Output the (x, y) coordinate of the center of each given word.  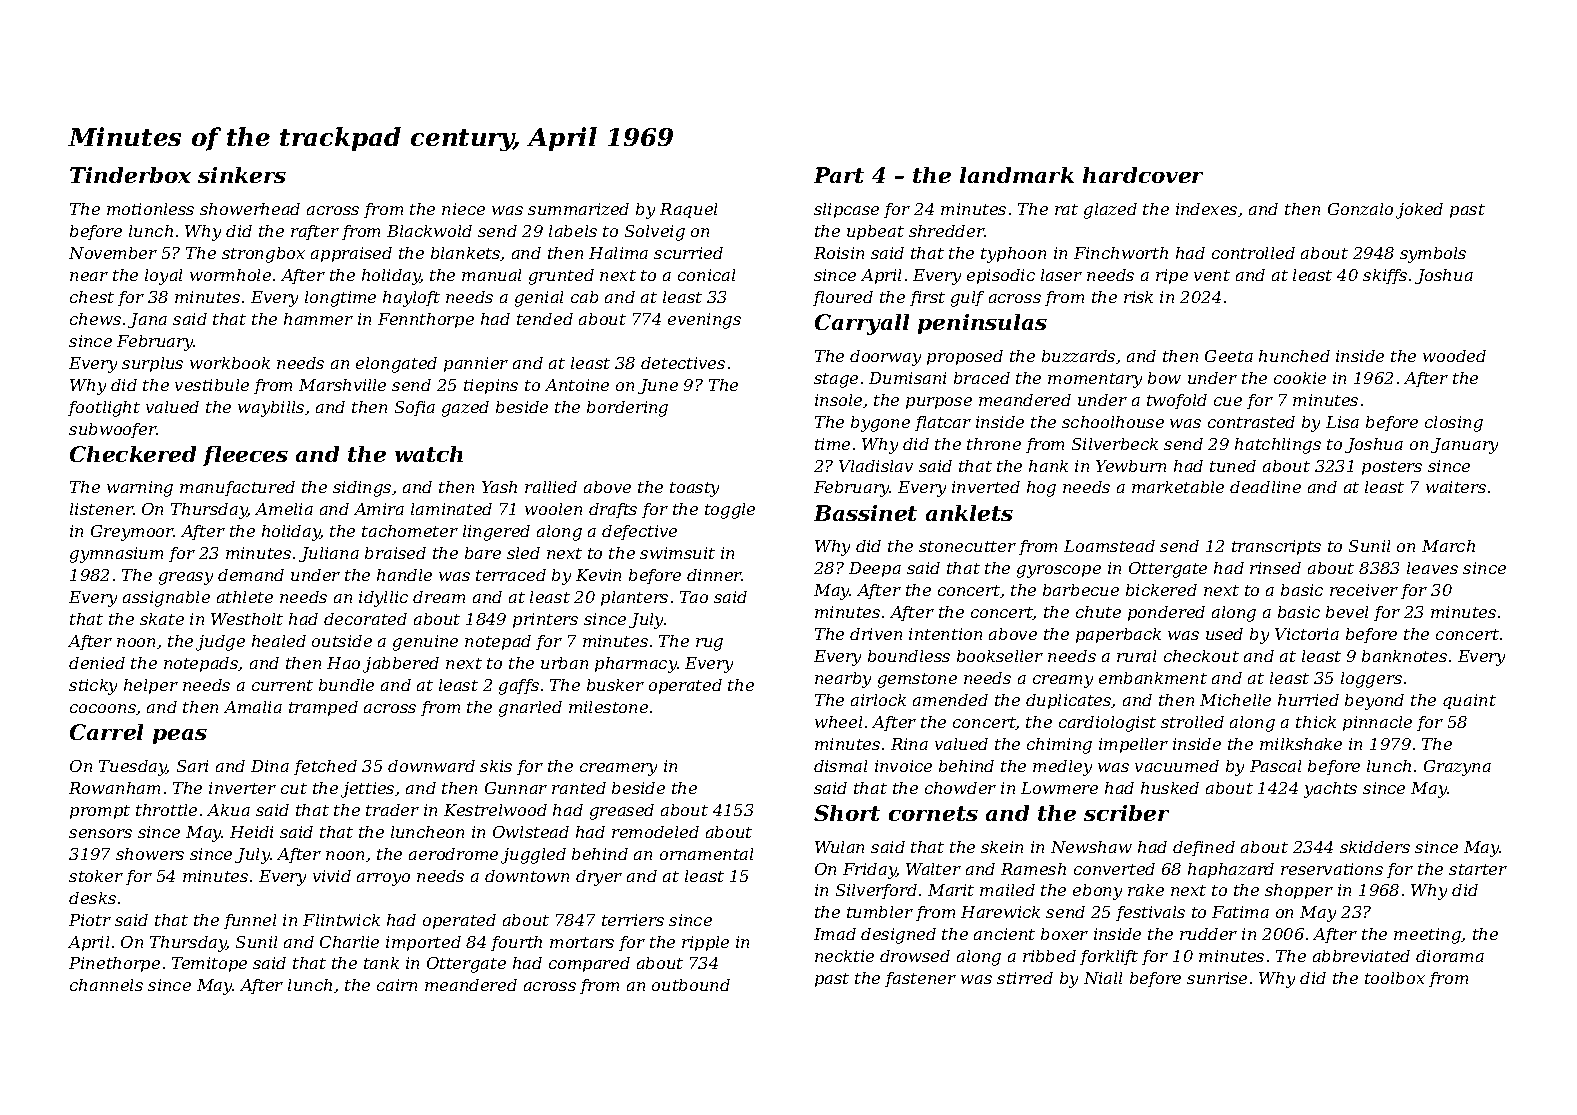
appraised (351, 254)
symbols (1433, 255)
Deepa (875, 569)
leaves (1432, 568)
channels (106, 985)
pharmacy (636, 665)
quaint (1469, 701)
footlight (104, 409)
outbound (691, 985)
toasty (694, 489)
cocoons (103, 708)
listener (101, 509)
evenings (704, 321)
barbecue (1081, 590)
